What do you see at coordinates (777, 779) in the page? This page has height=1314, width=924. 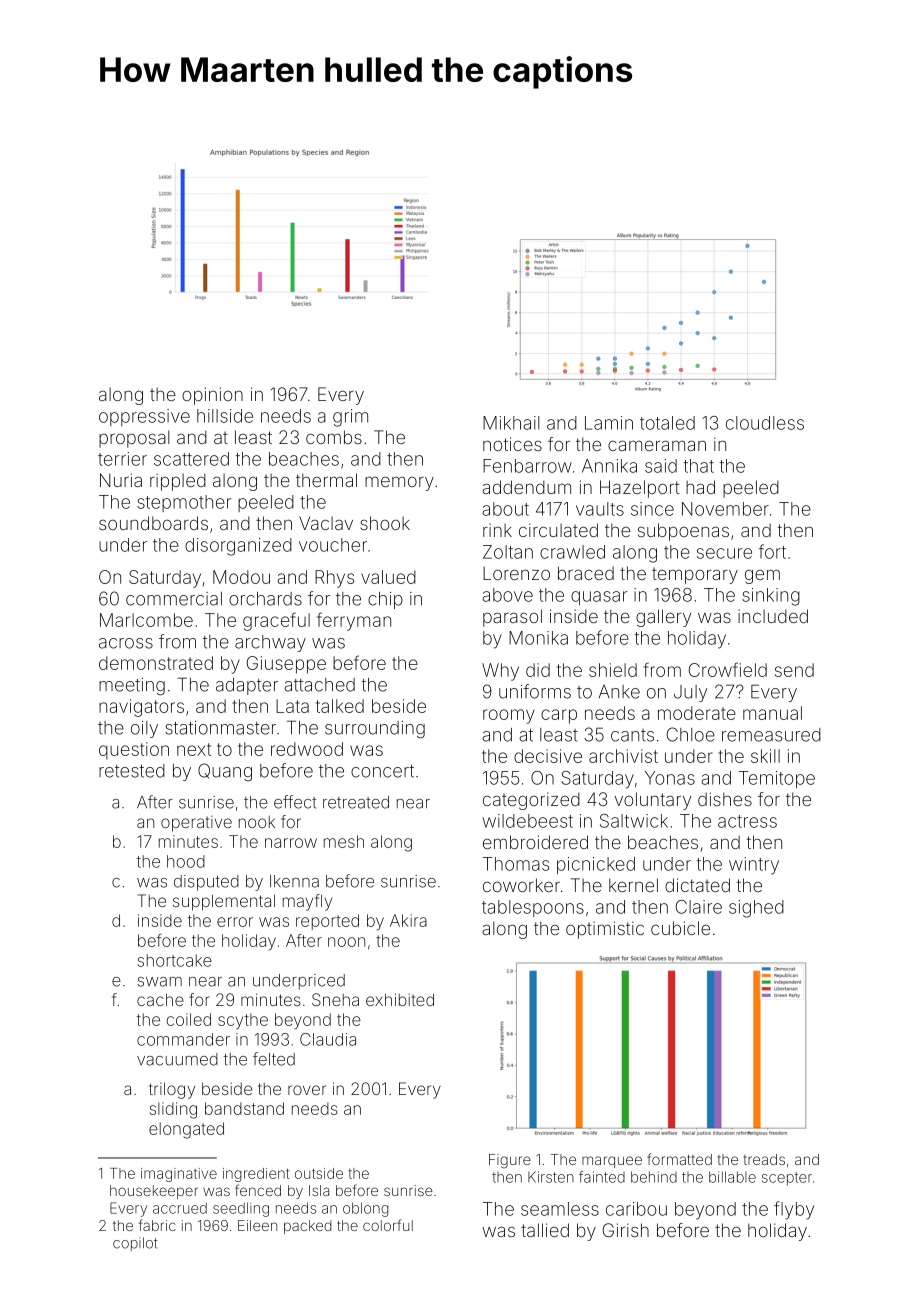 I see `Temitope` at bounding box center [777, 779].
